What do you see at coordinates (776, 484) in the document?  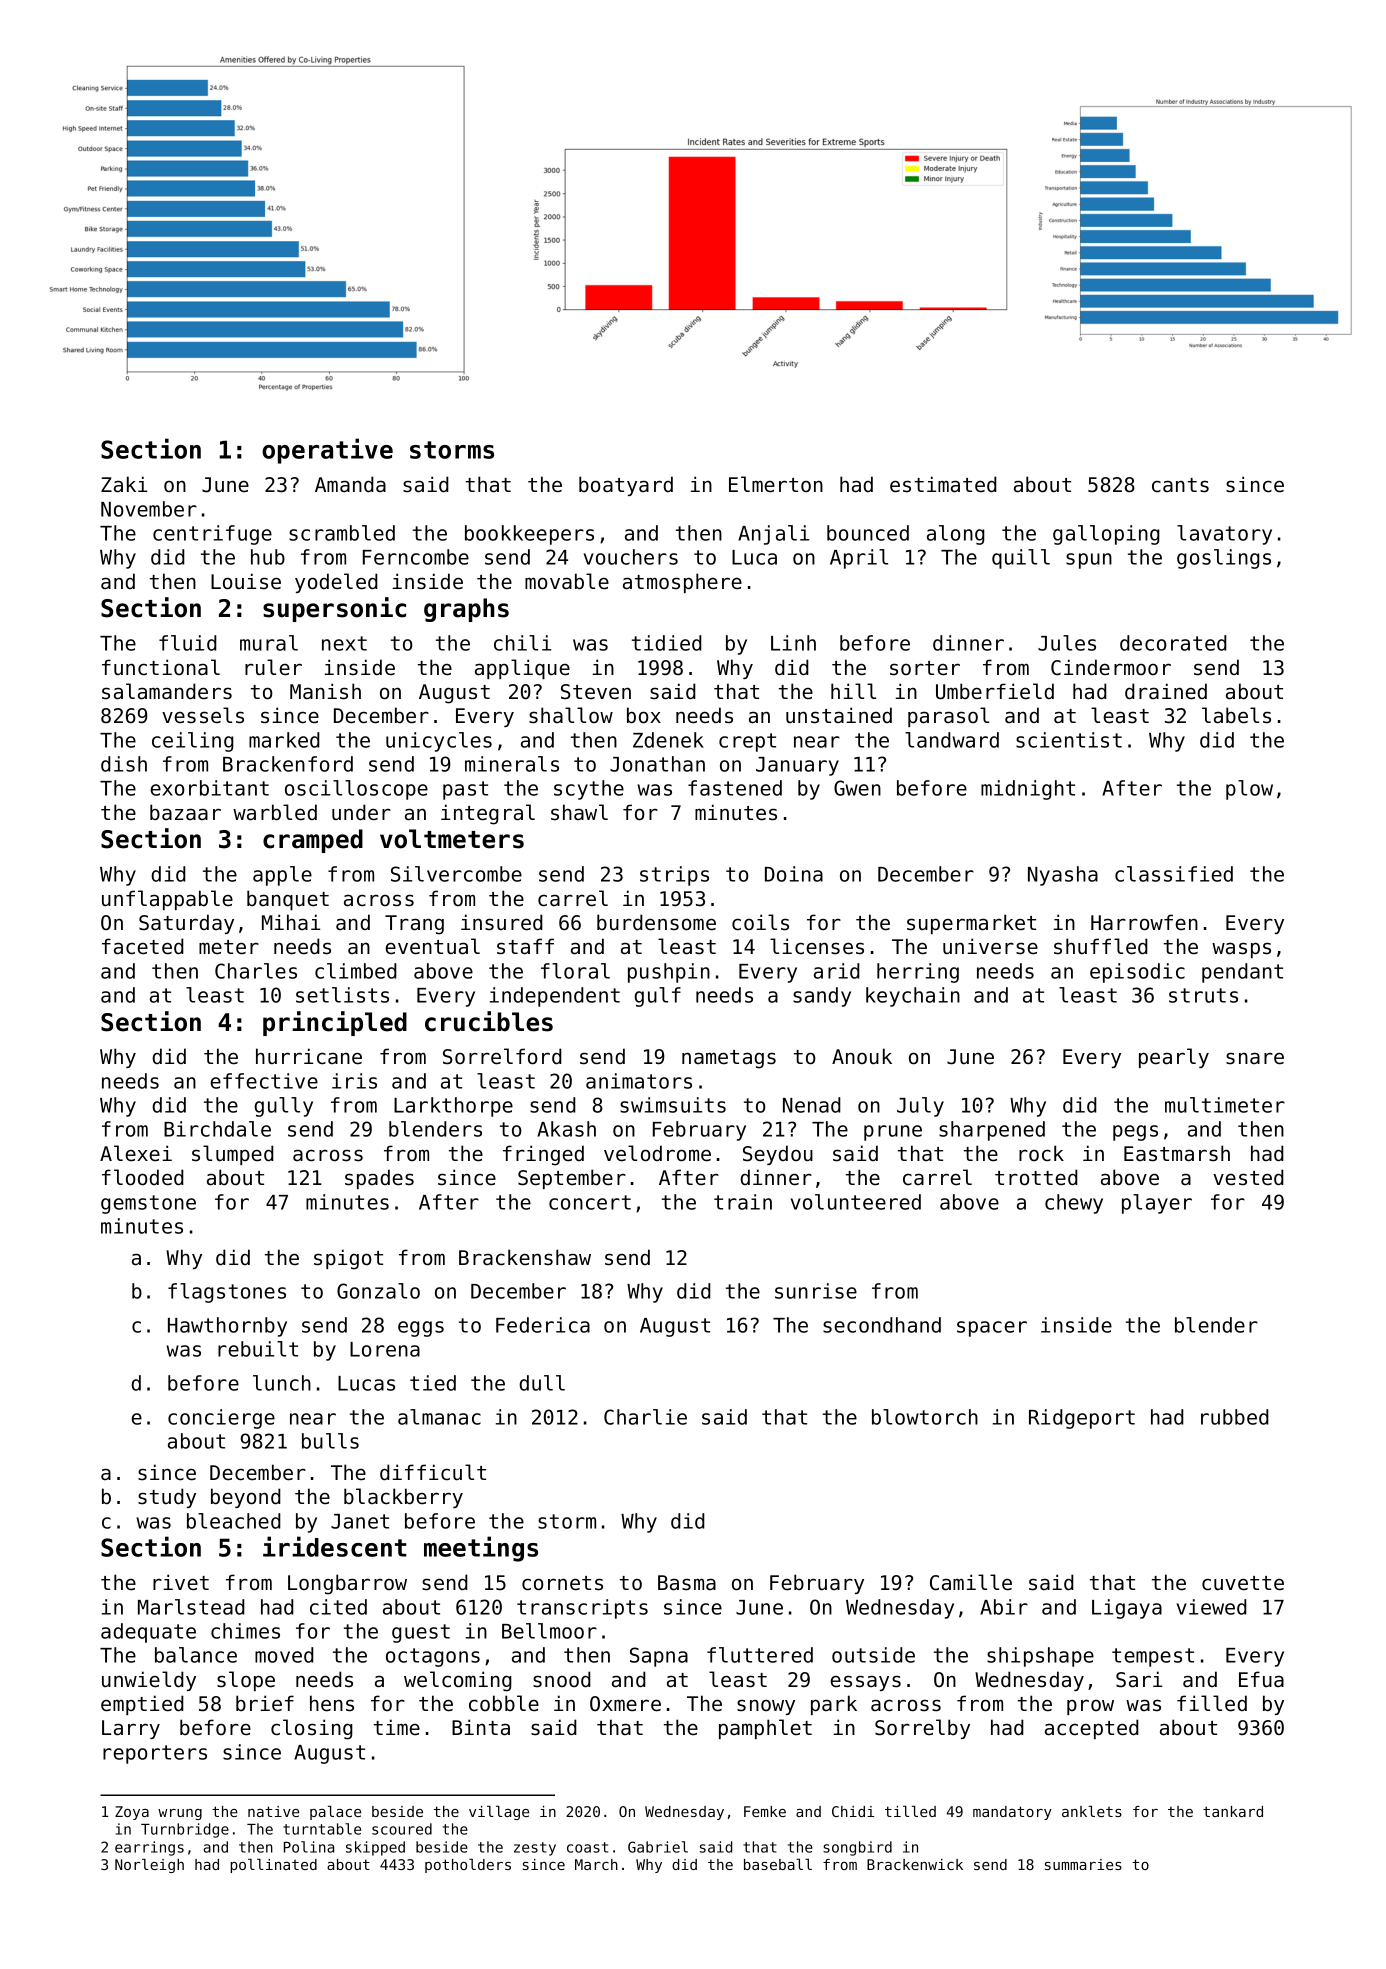 I see `Elmerton` at bounding box center [776, 484].
